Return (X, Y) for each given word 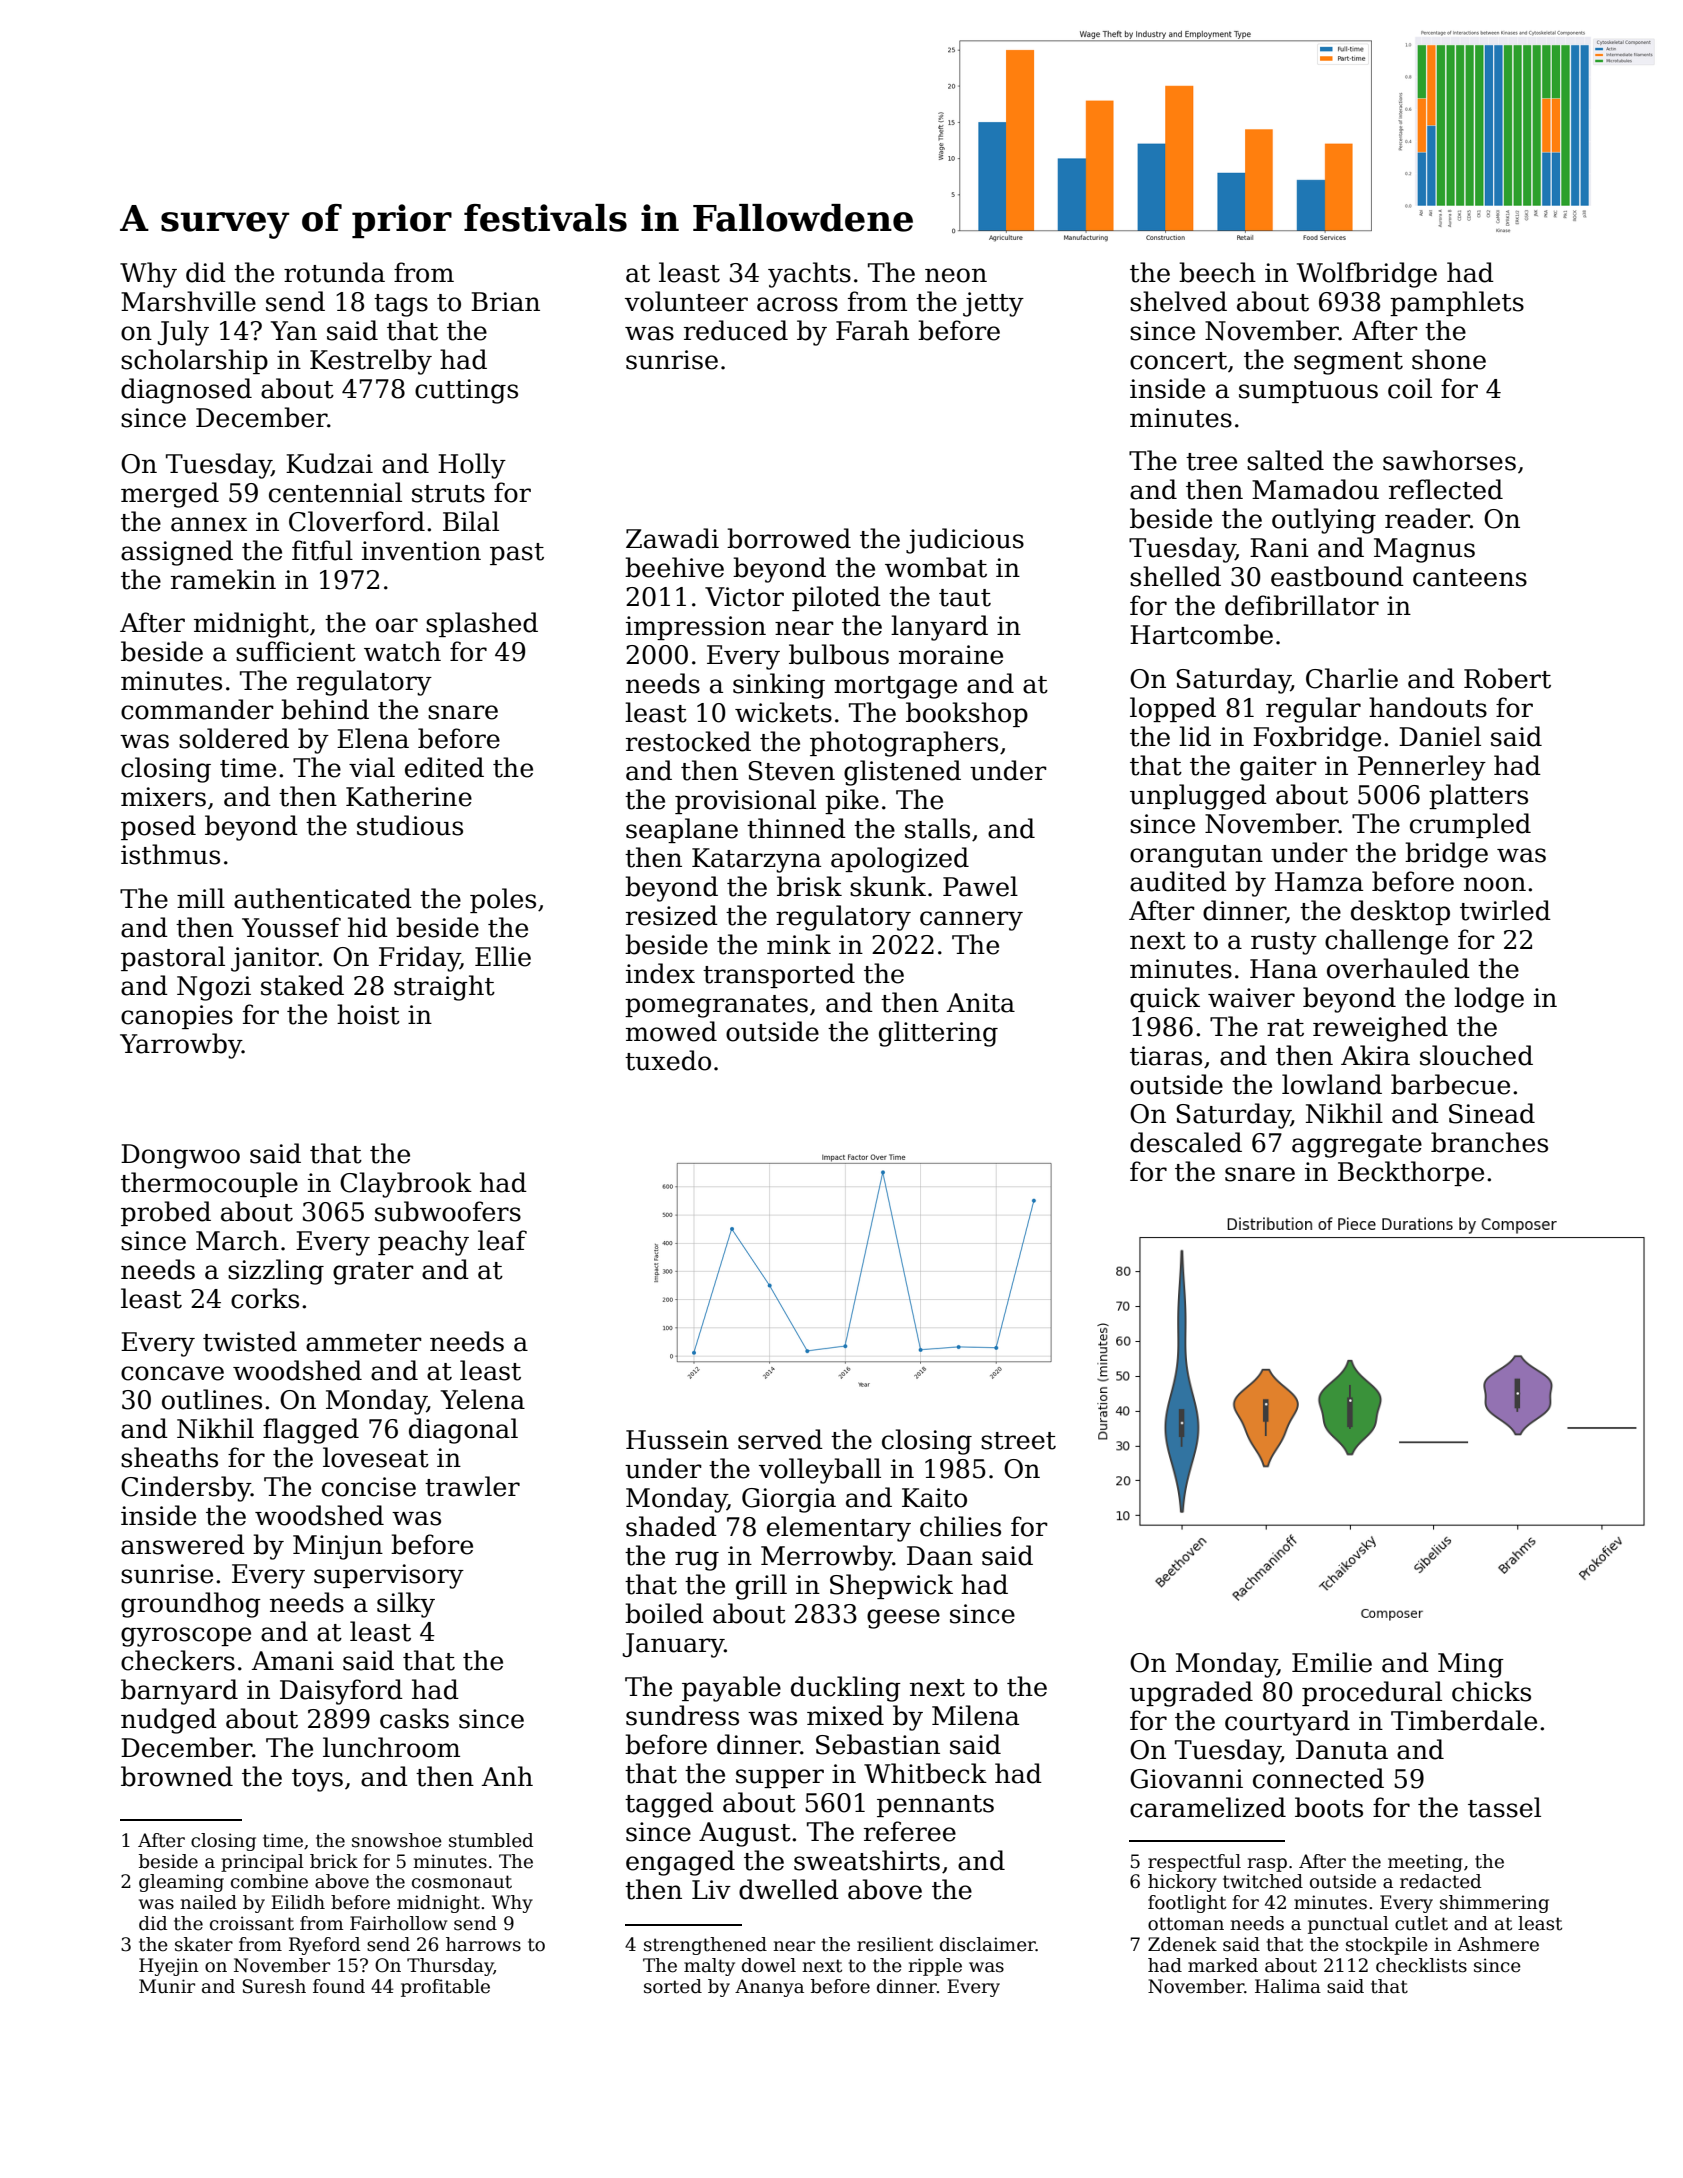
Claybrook (406, 1185)
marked (1223, 1965)
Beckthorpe (1411, 1173)
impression (696, 628)
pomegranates (716, 1006)
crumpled (1470, 825)
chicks (1491, 1691)
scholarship (194, 361)
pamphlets (1457, 303)
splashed (482, 624)
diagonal (463, 1431)
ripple (935, 1967)
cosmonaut (462, 1882)
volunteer (686, 301)
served (780, 1439)
